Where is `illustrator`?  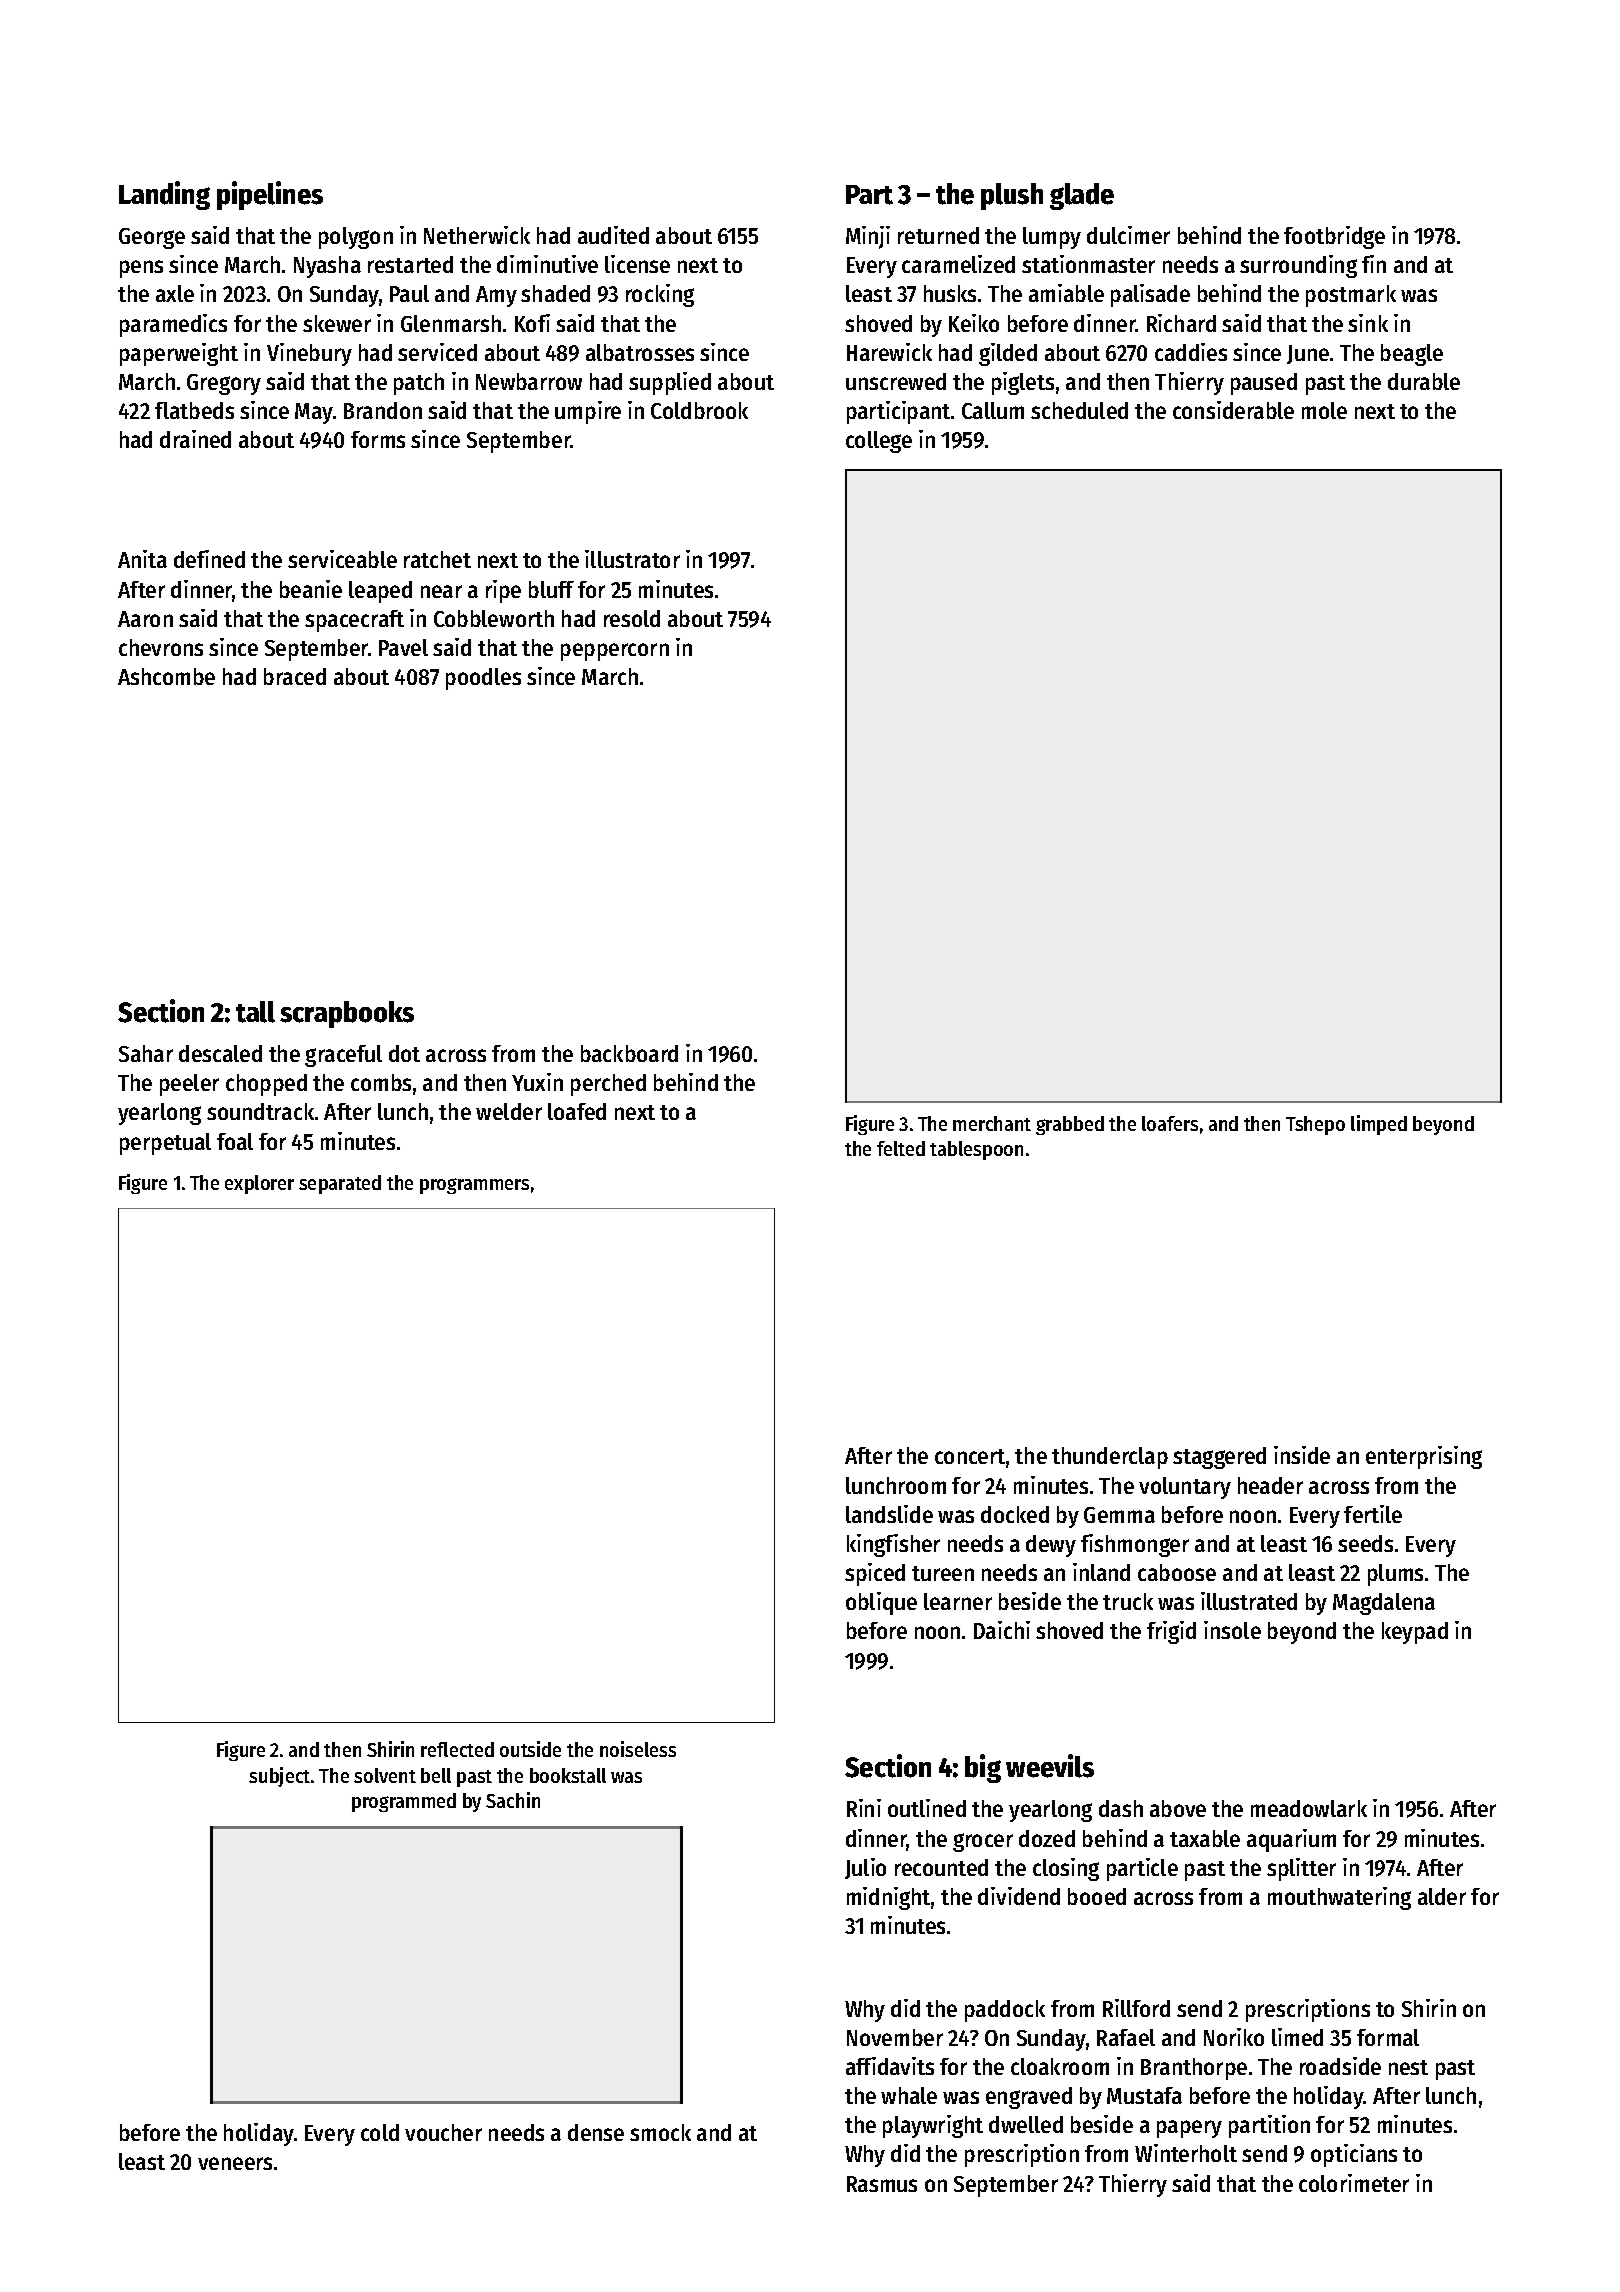 illustrator is located at coordinates (632, 559).
